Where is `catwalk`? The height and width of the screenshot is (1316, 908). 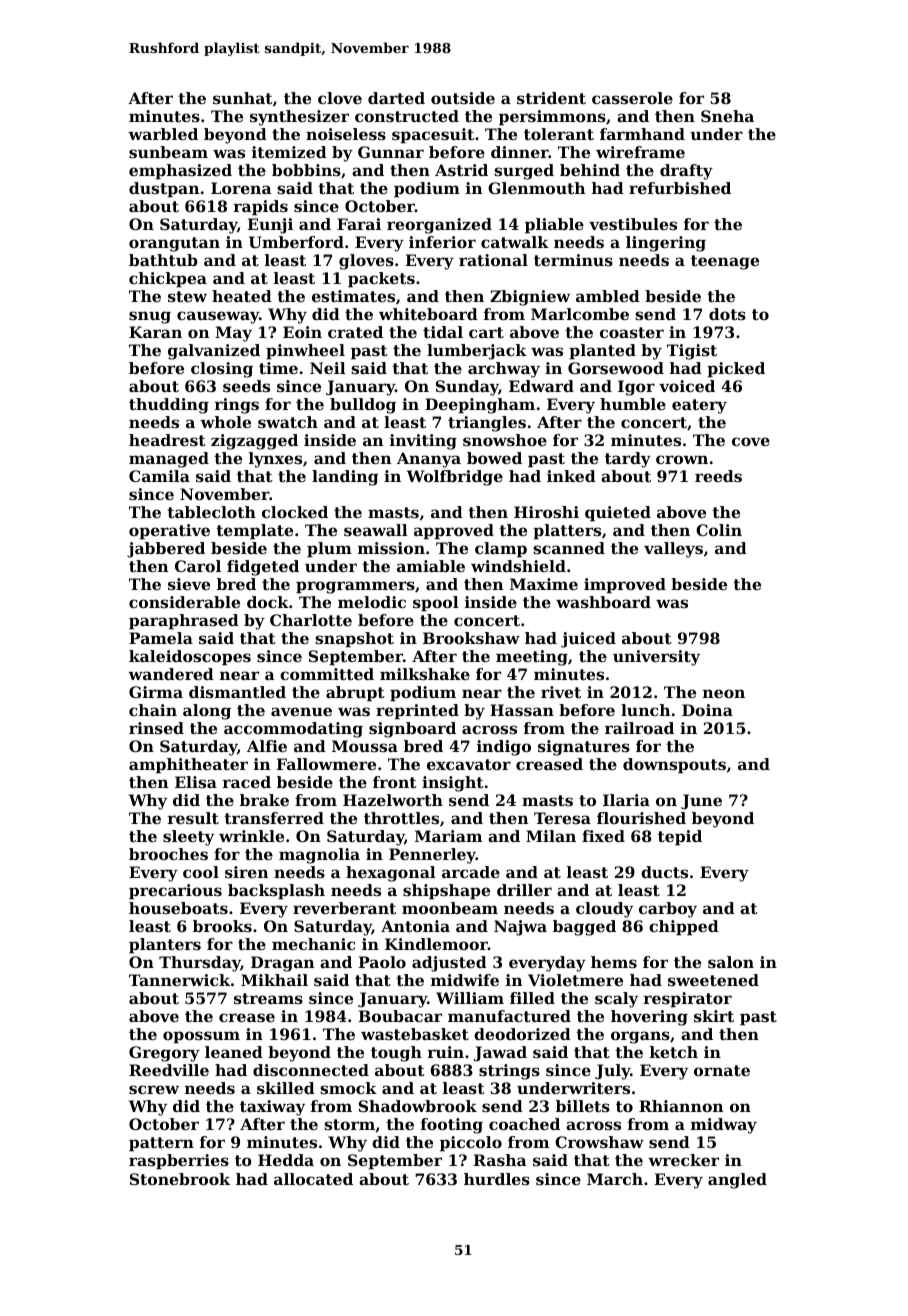 catwalk is located at coordinates (515, 242).
